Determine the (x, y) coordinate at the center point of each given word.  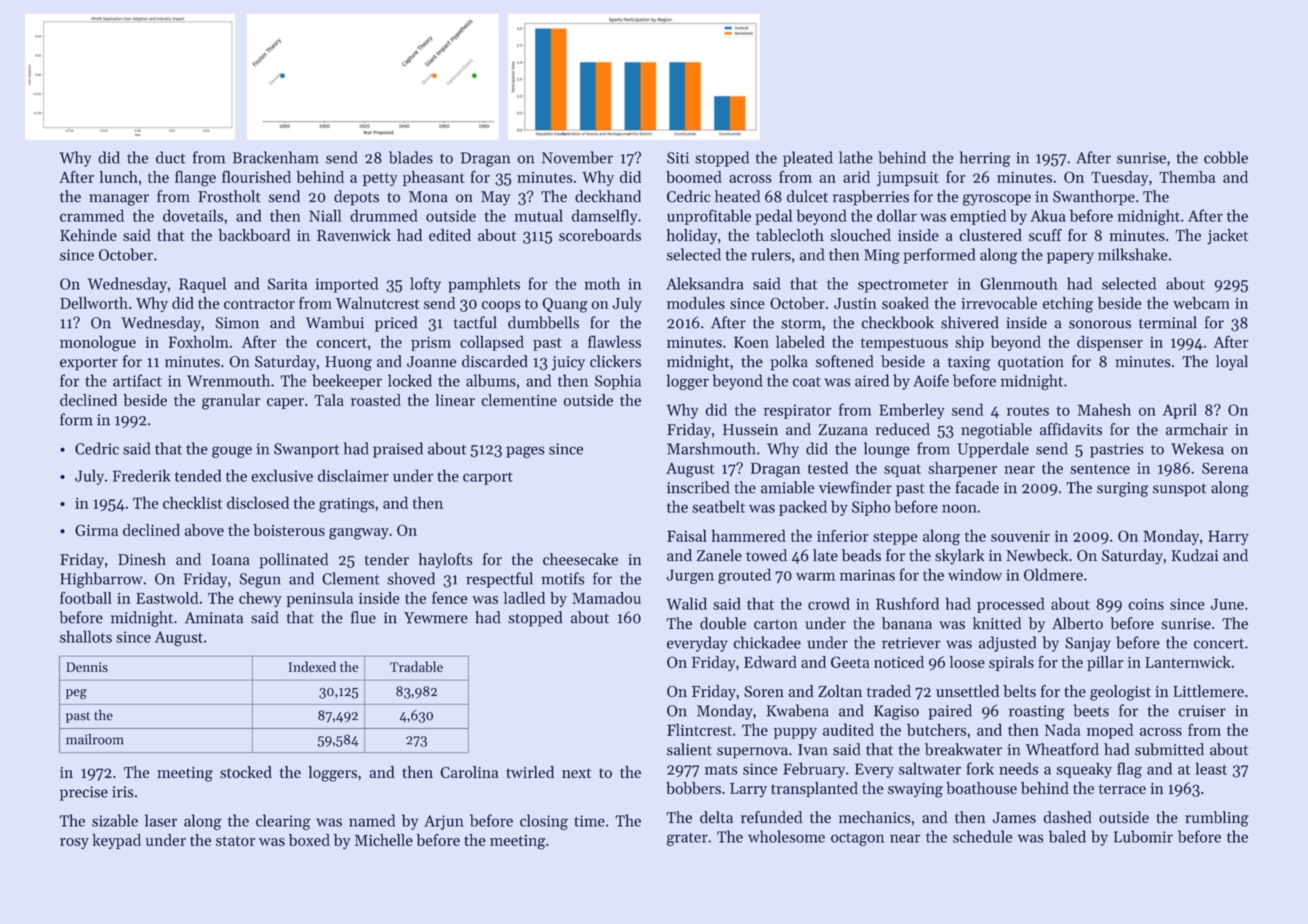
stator (235, 841)
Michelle (384, 840)
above (204, 530)
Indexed (312, 666)
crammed (92, 215)
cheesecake (580, 559)
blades (411, 157)
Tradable (416, 666)
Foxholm (198, 341)
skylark (959, 557)
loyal (1232, 363)
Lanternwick (1188, 662)
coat (807, 382)
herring (985, 159)
